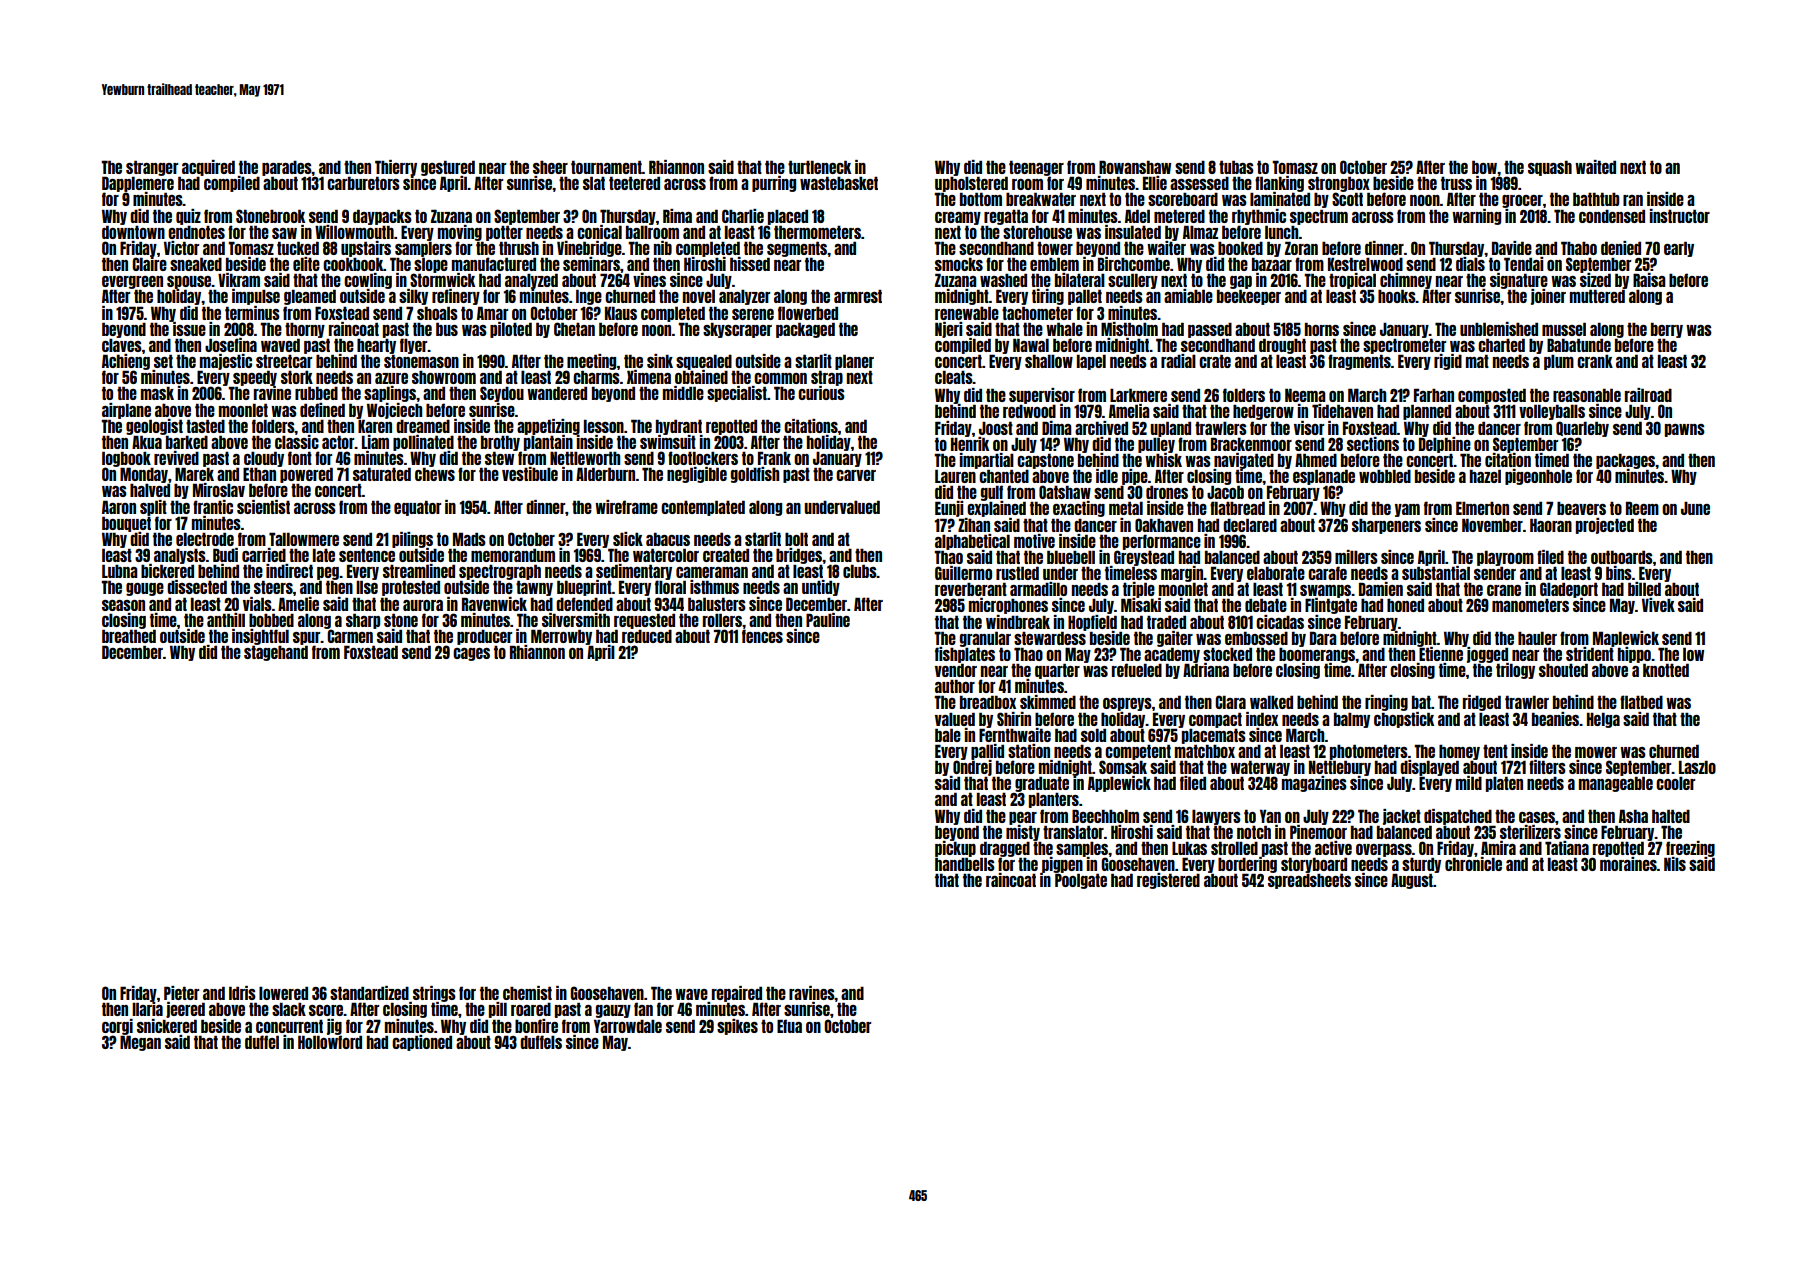  I want to click on tucked, so click(298, 248).
